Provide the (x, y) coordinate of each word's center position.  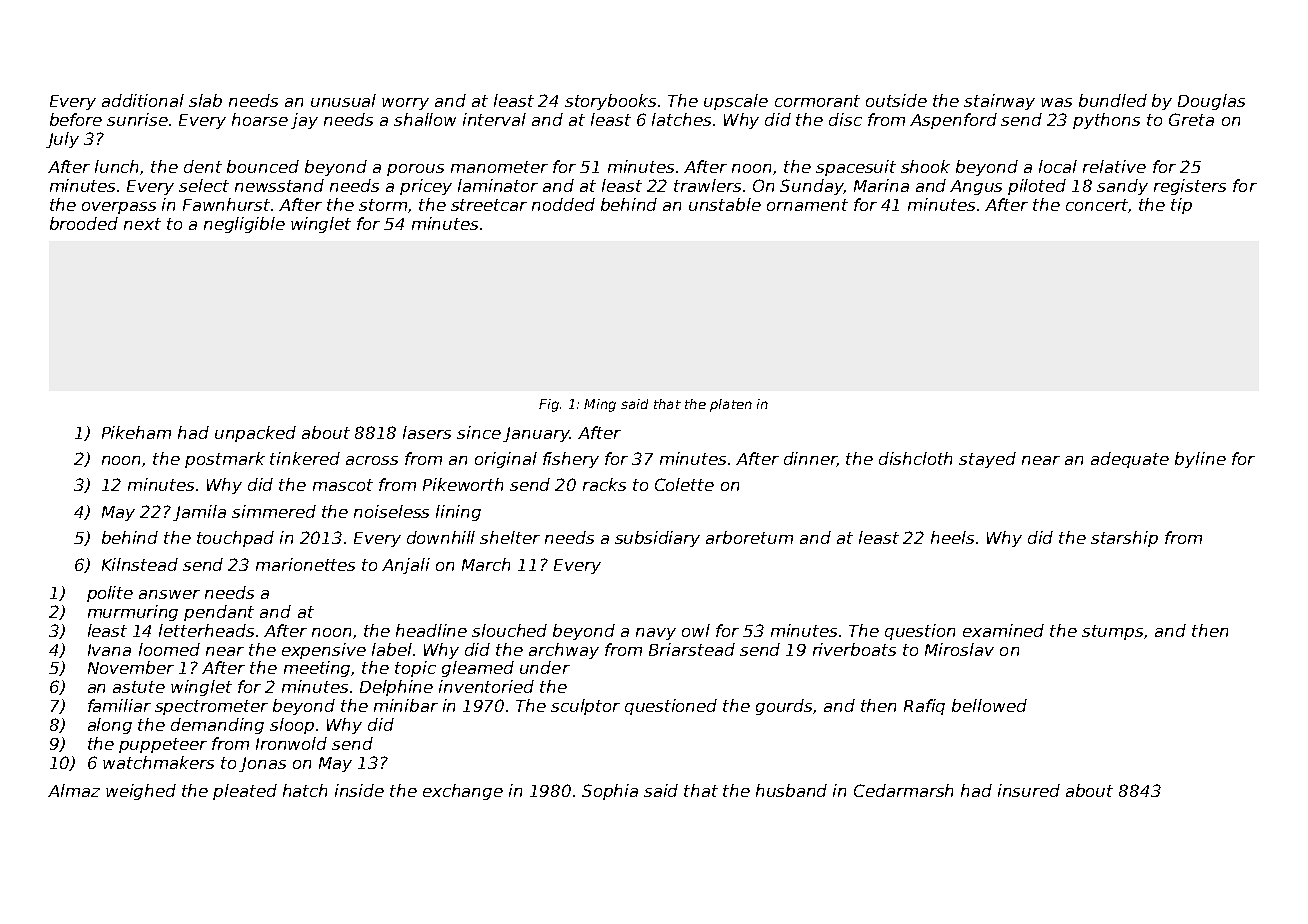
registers (1190, 187)
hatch (305, 790)
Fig (549, 405)
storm (383, 205)
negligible (244, 225)
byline (1200, 460)
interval (494, 119)
